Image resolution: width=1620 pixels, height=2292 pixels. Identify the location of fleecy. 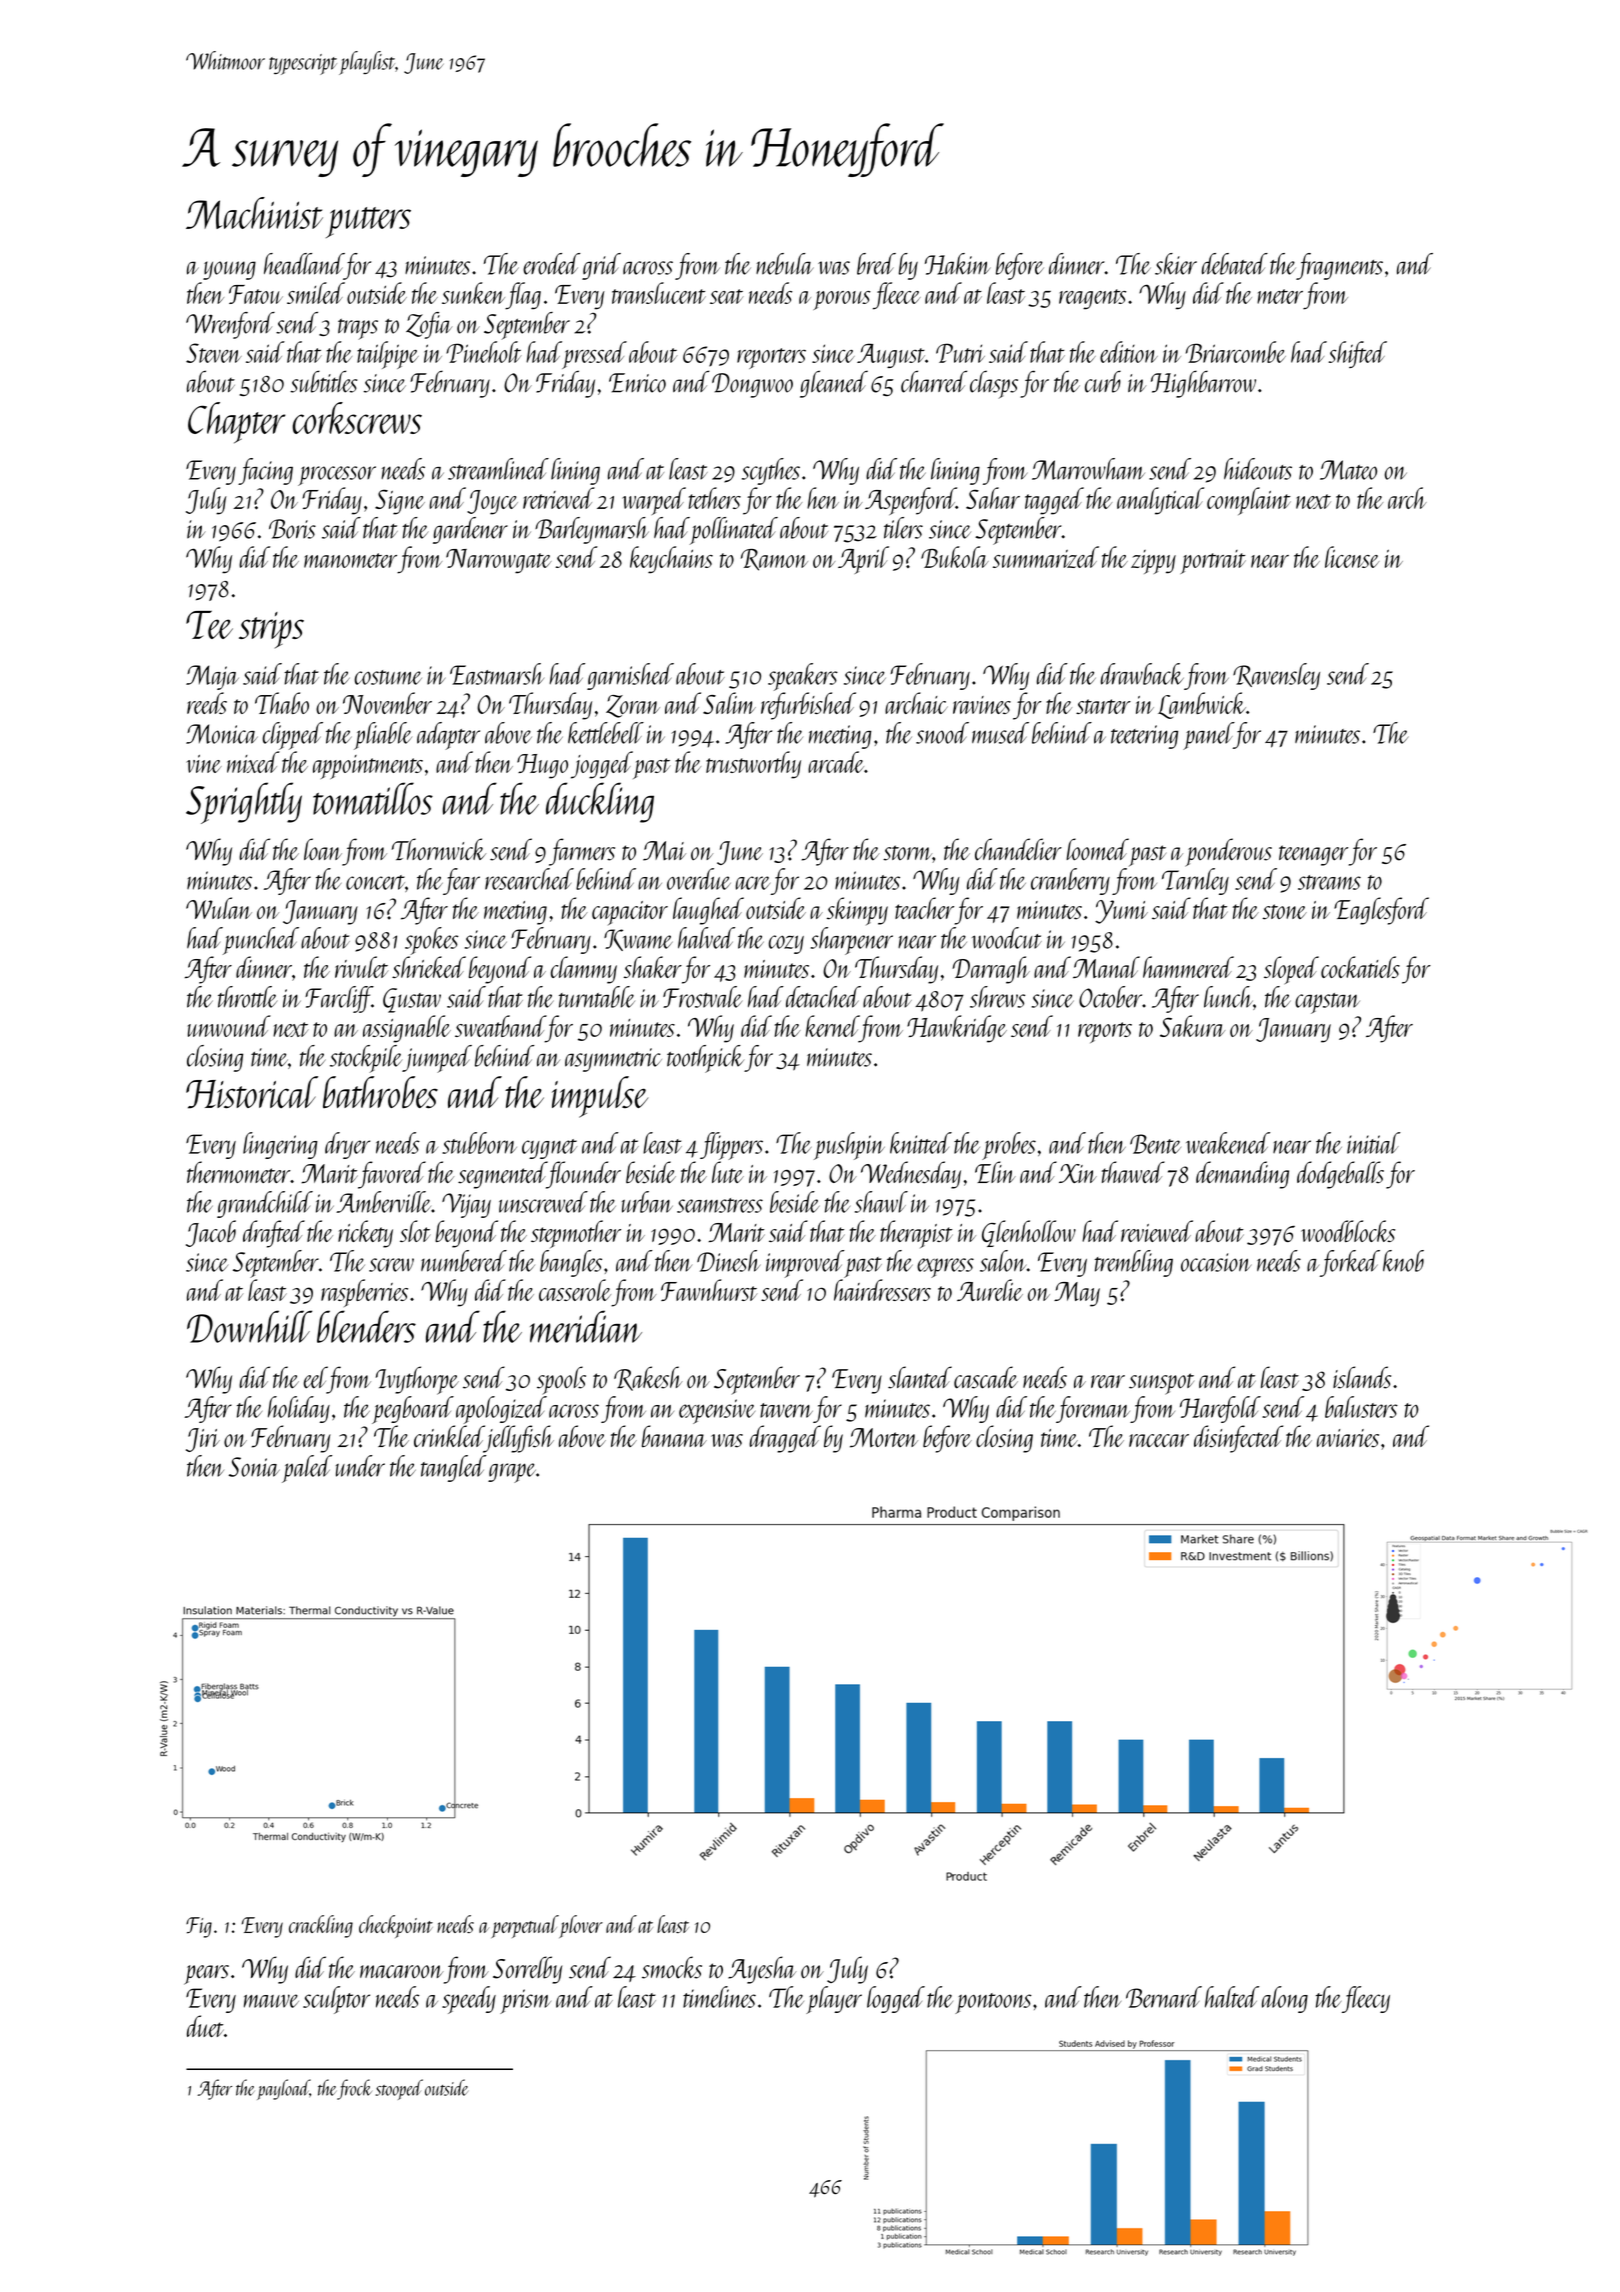
(1366, 1999).
